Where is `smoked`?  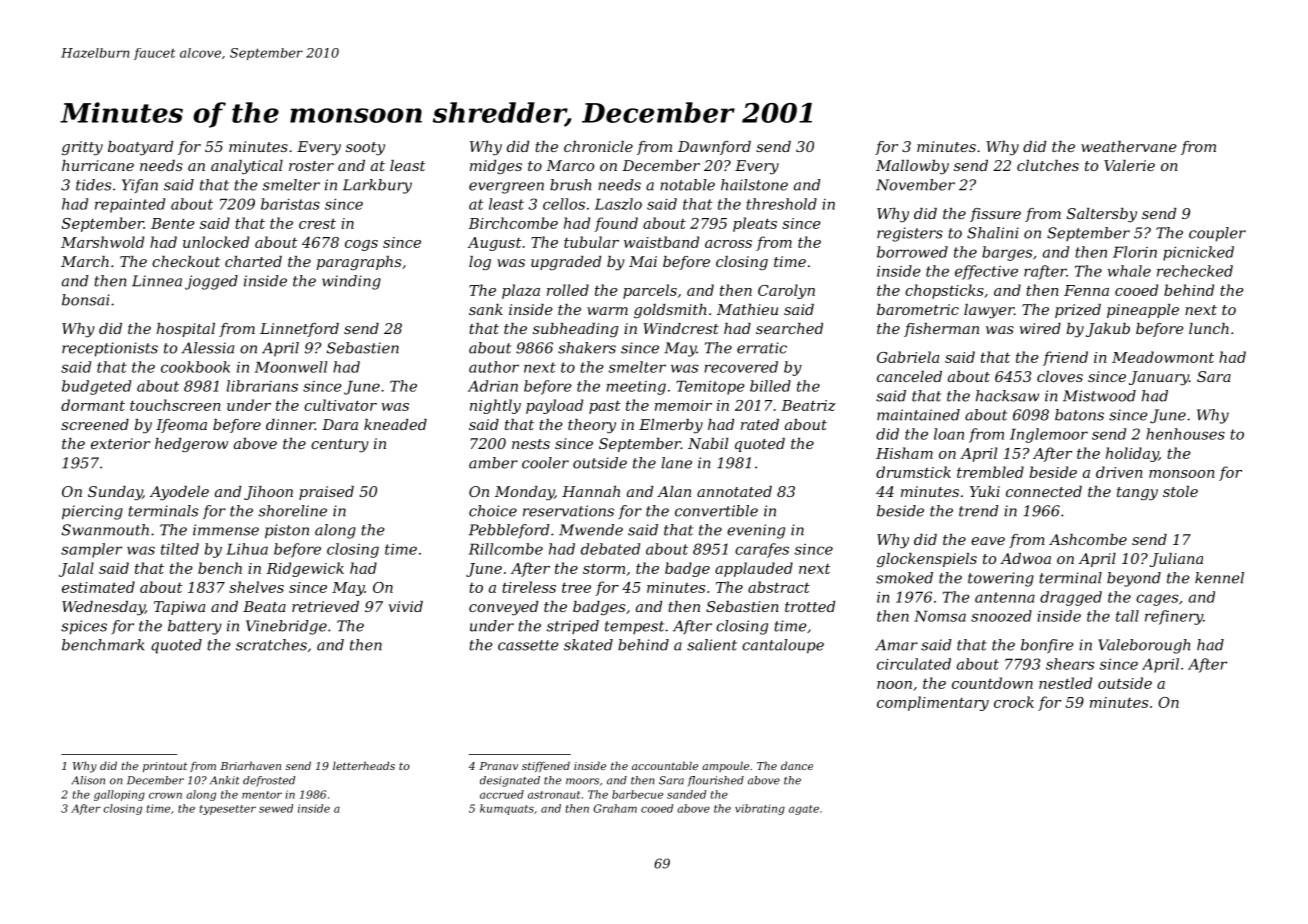
smoked is located at coordinates (904, 578).
